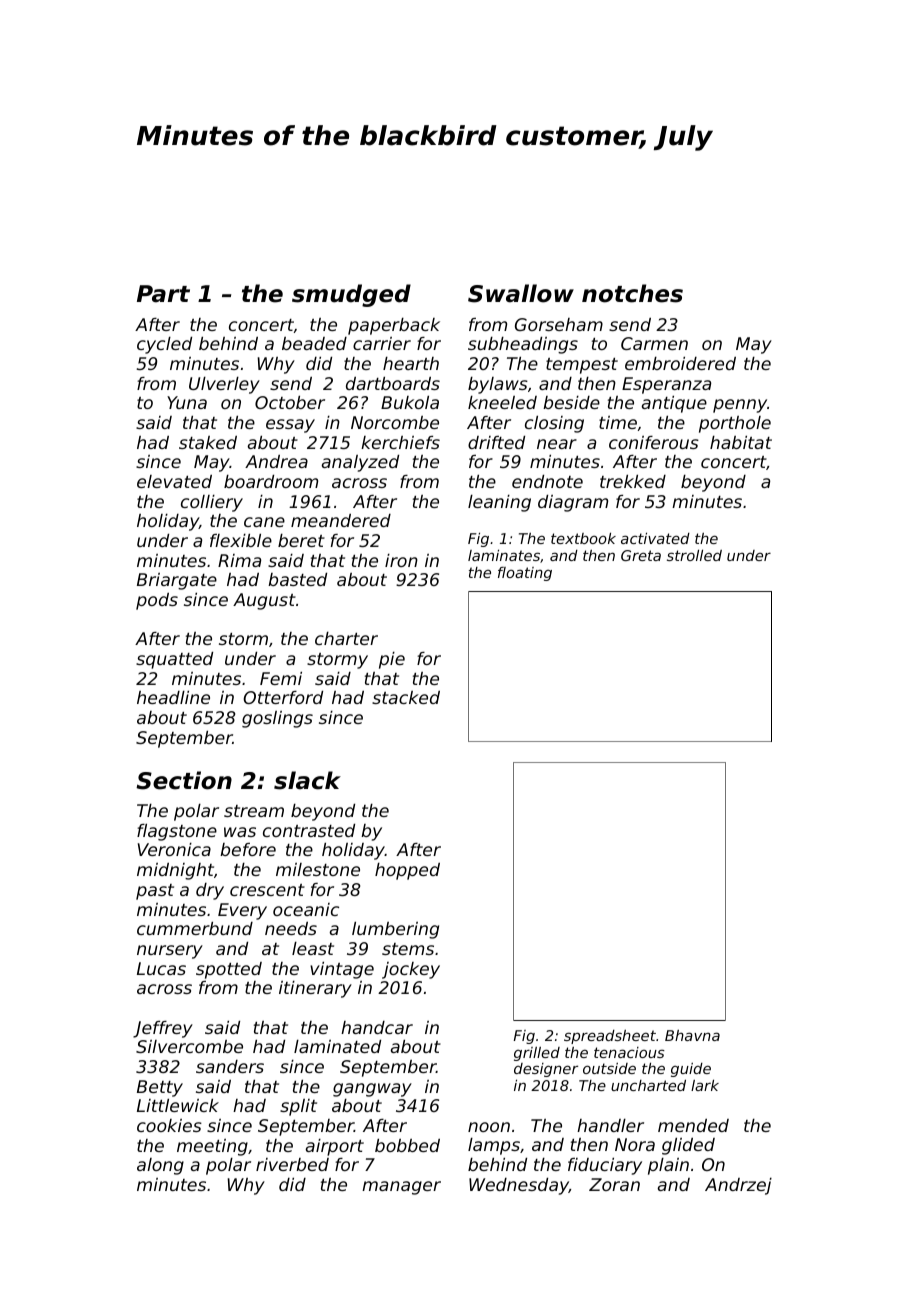 This image has height=1316, width=908. What do you see at coordinates (163, 294) in the image?
I see `Part` at bounding box center [163, 294].
